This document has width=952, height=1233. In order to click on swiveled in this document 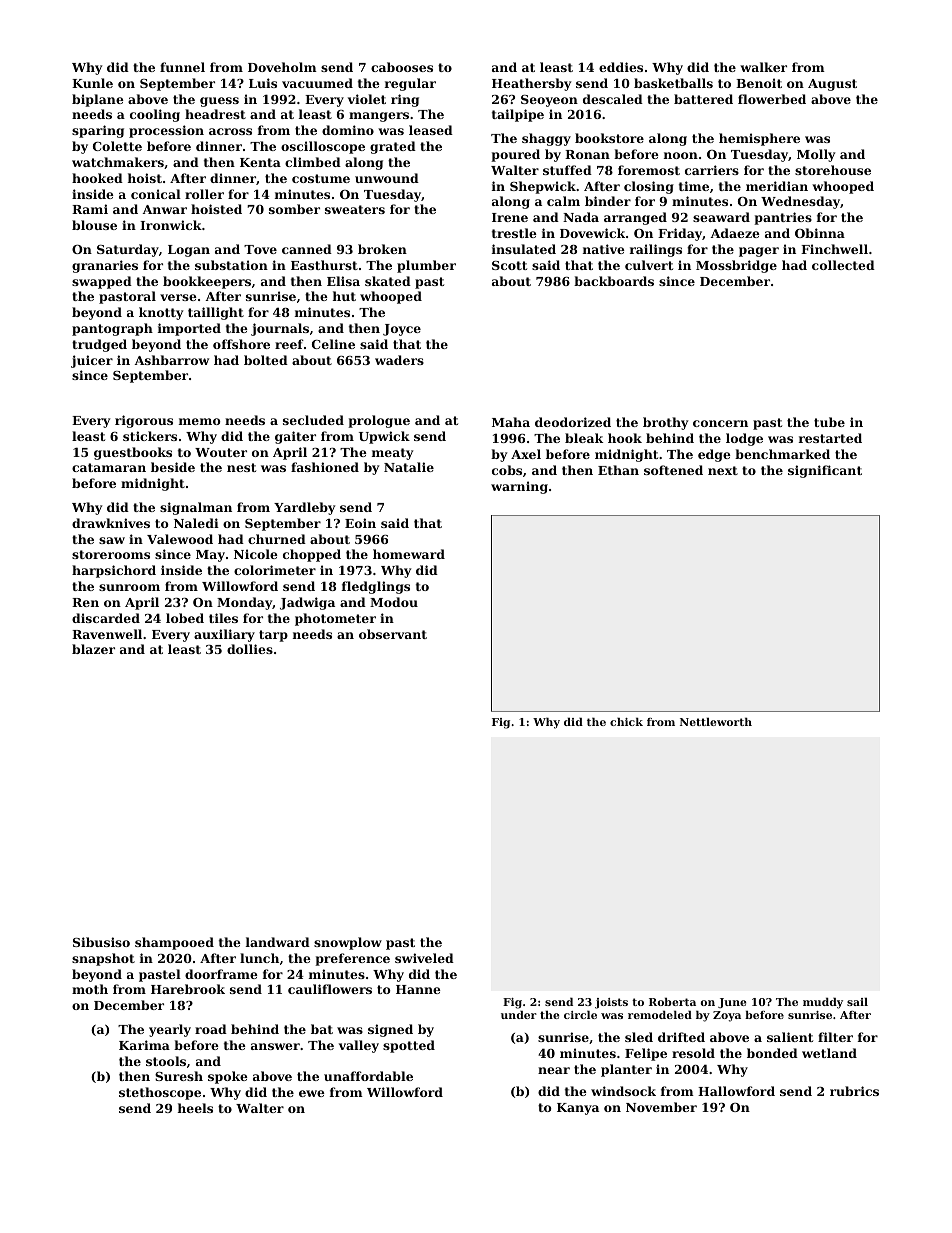, I will do `click(424, 958)`.
